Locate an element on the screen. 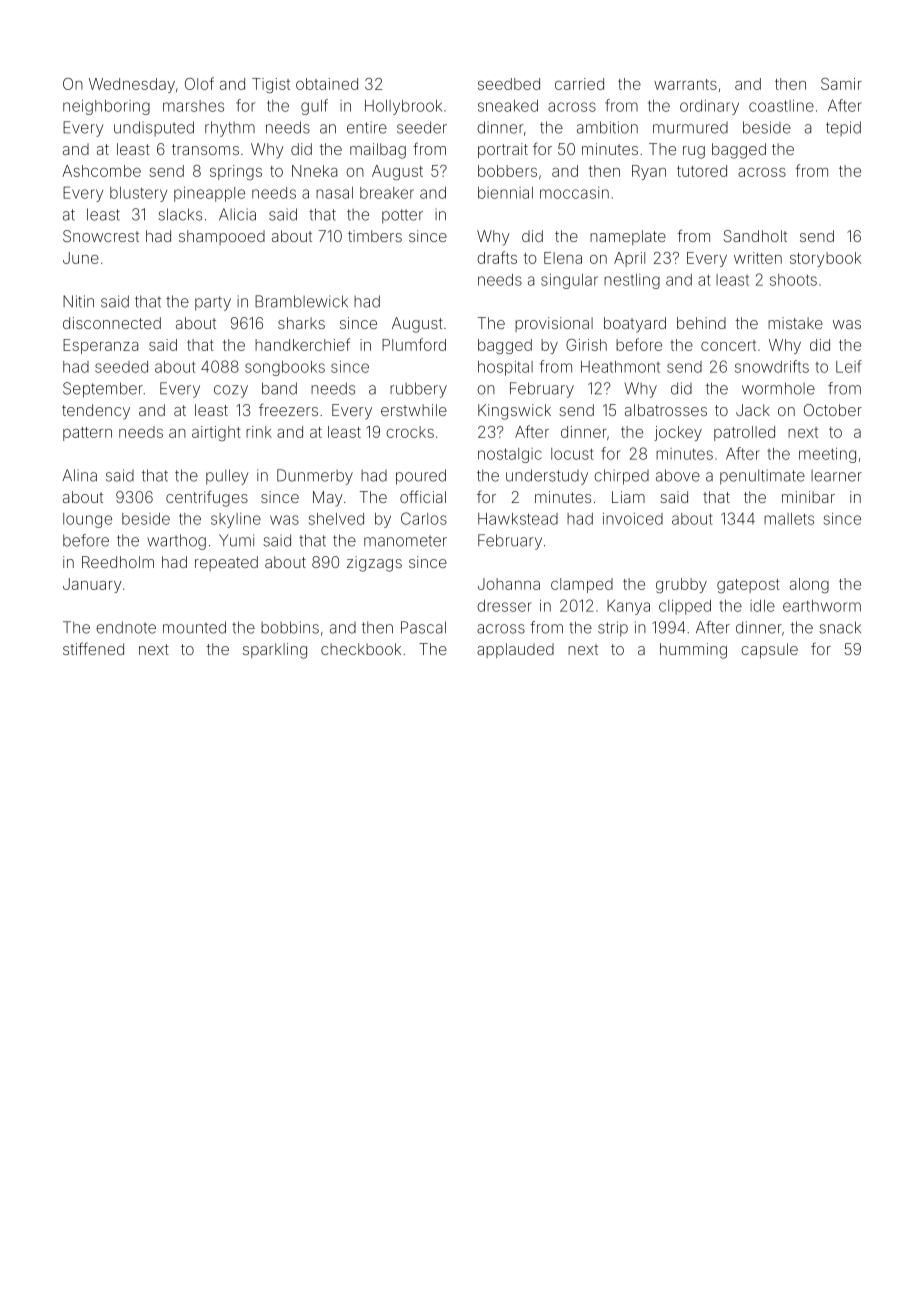 The height and width of the screenshot is (1314, 924). Nneka is located at coordinates (315, 171).
